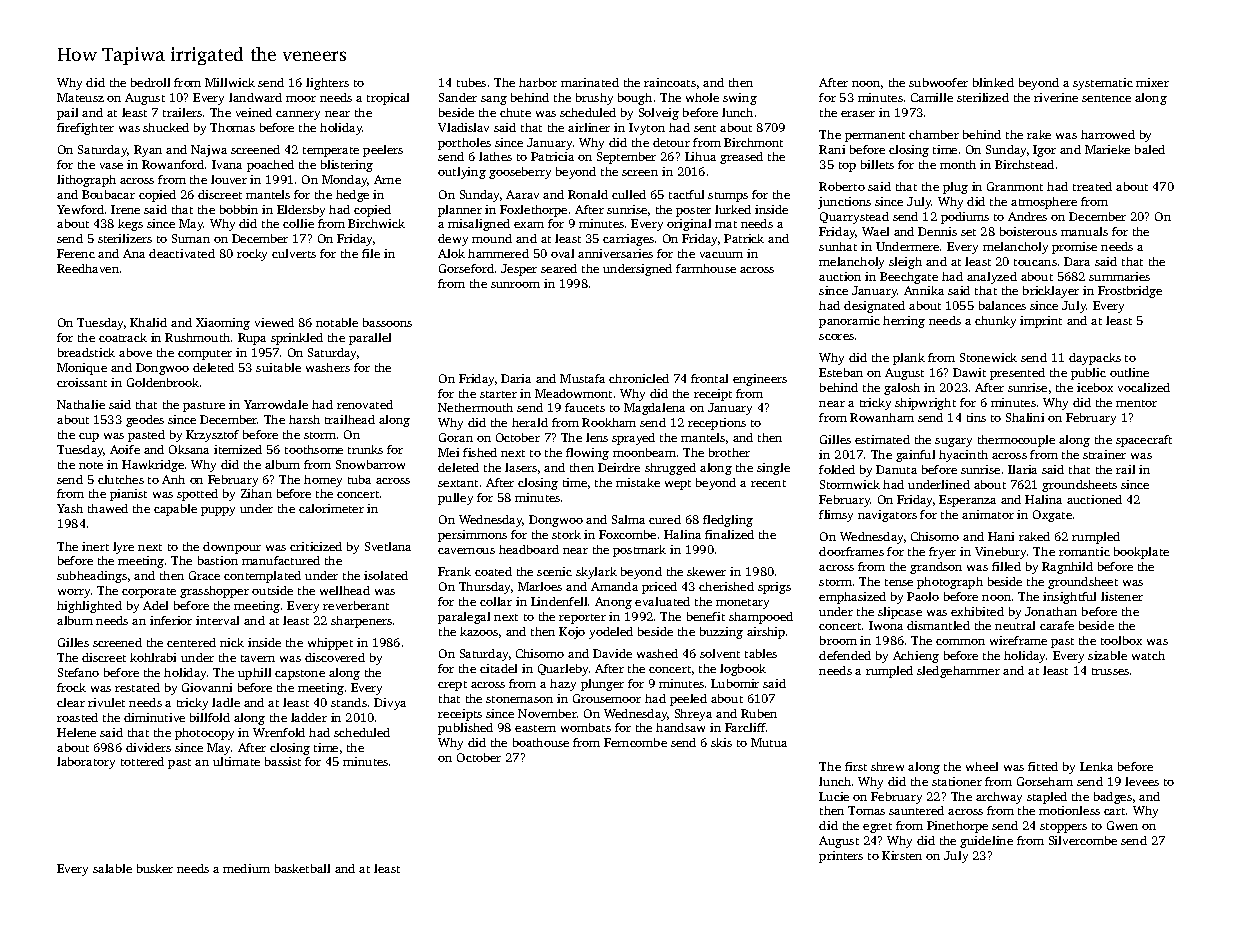 The width and height of the screenshot is (1233, 952). Describe the element at coordinates (1152, 82) in the screenshot. I see `mixer` at that location.
